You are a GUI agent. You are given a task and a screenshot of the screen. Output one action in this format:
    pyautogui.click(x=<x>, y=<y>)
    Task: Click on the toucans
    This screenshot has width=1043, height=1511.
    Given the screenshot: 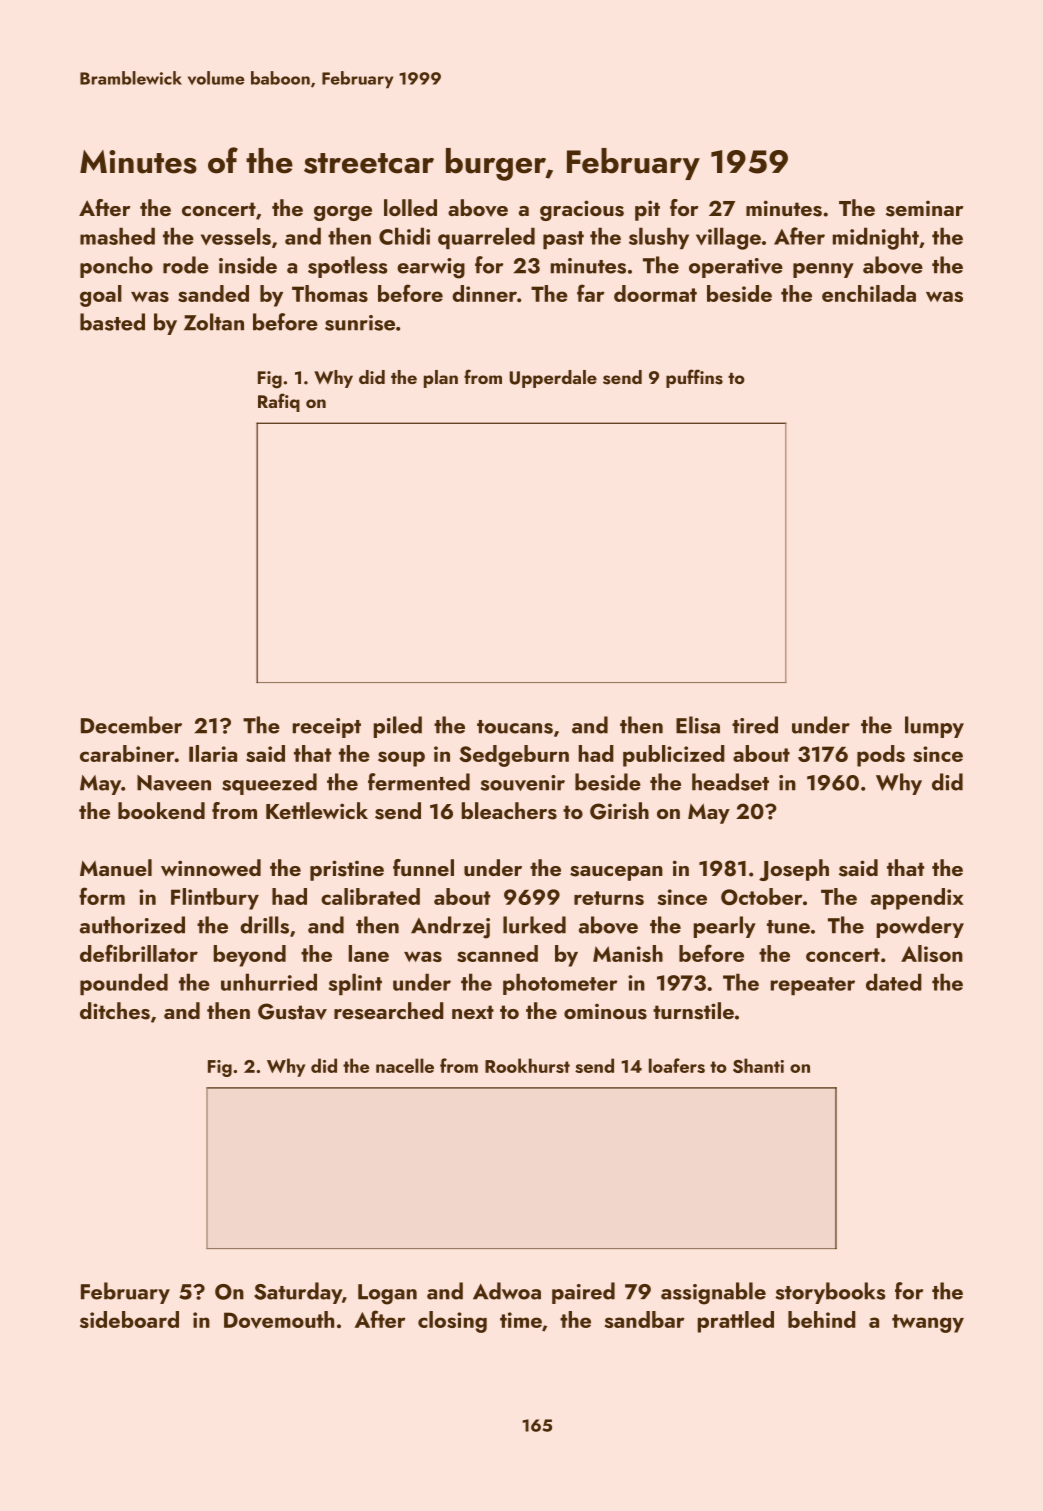 What is the action you would take?
    pyautogui.click(x=515, y=727)
